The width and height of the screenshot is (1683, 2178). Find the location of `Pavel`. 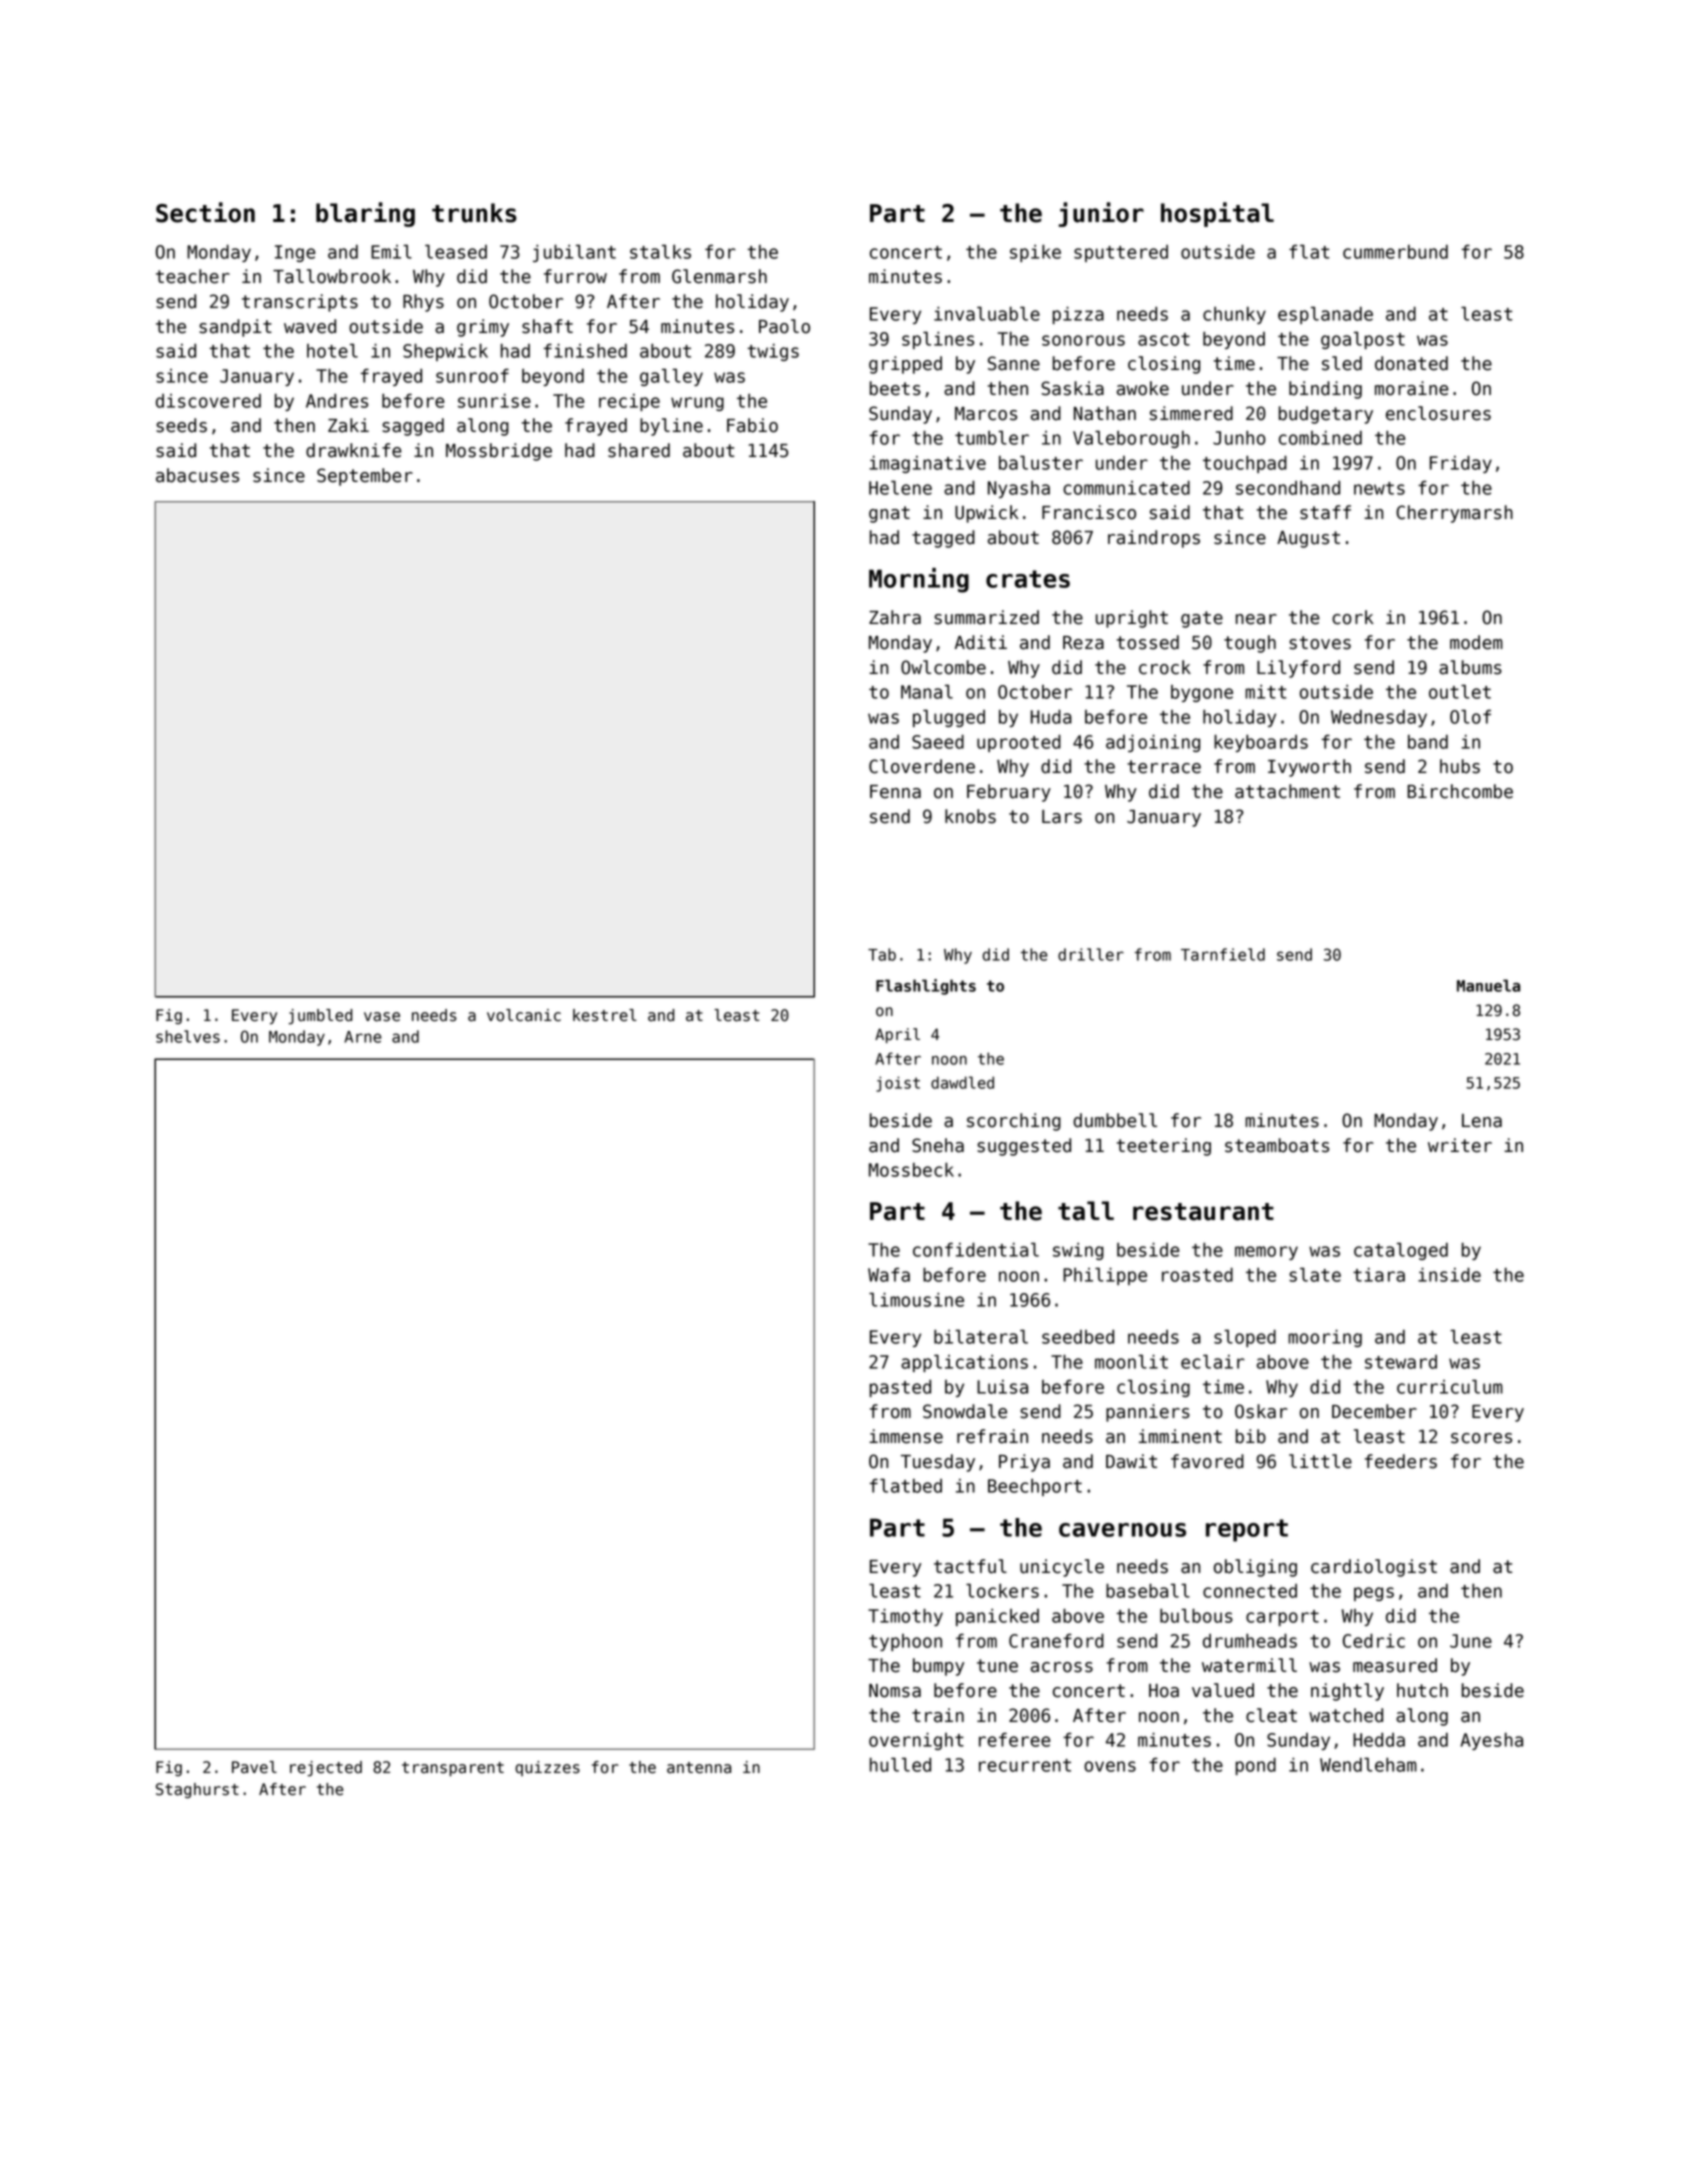

Pavel is located at coordinates (254, 1767).
